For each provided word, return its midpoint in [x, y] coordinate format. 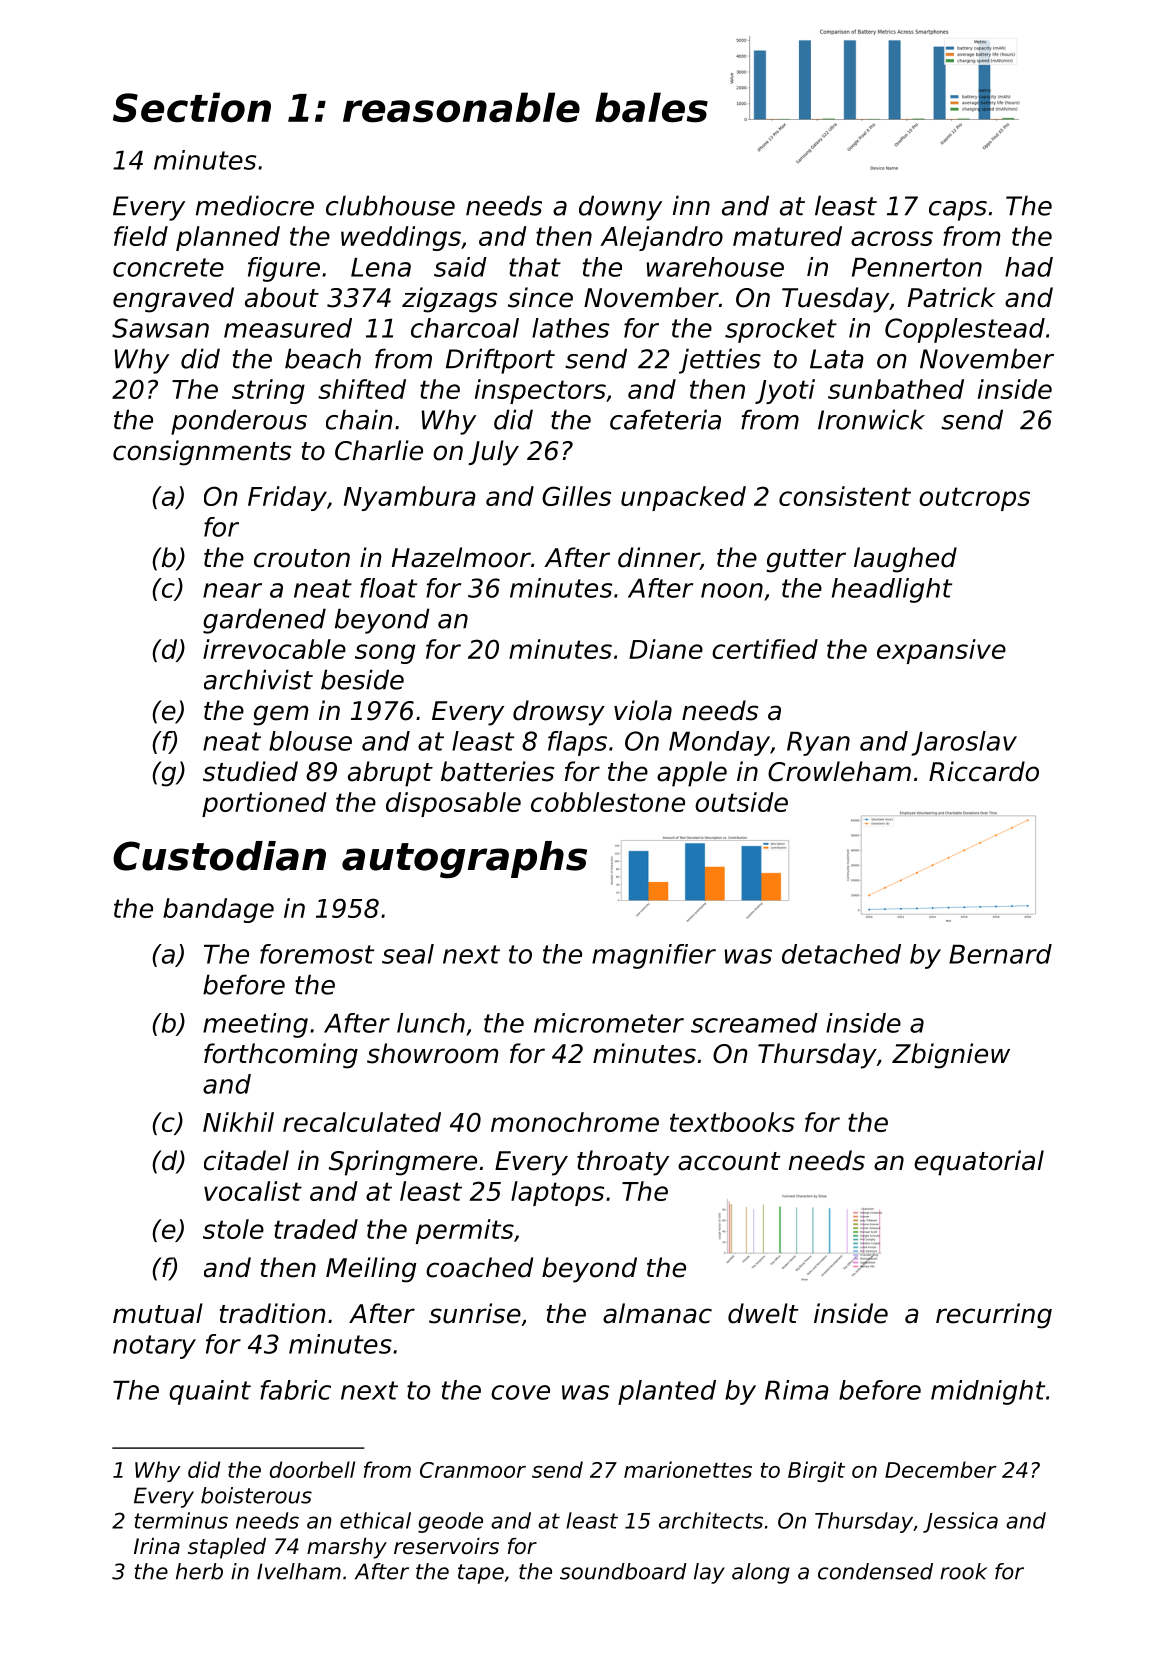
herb [199, 1571]
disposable [453, 804]
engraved [173, 300]
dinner [659, 558]
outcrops [974, 499]
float [388, 588]
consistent [845, 496]
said [460, 267]
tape [481, 1574]
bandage [218, 910]
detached [841, 954]
